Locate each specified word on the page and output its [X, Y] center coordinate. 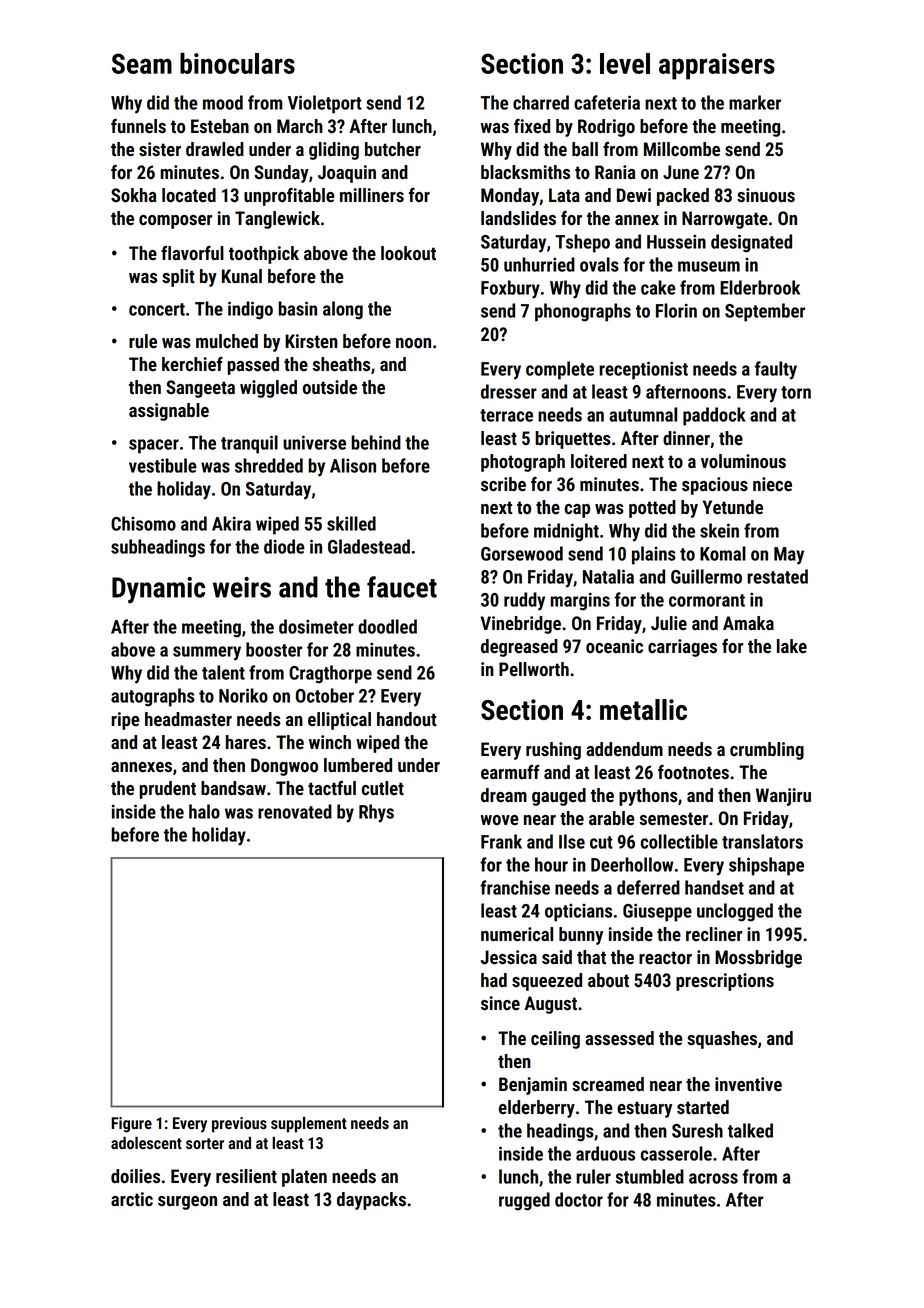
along [343, 310]
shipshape [766, 866]
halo [204, 811]
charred [541, 102]
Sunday [281, 174]
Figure [131, 1125]
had [494, 980]
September [765, 312]
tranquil [249, 444]
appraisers [717, 66]
